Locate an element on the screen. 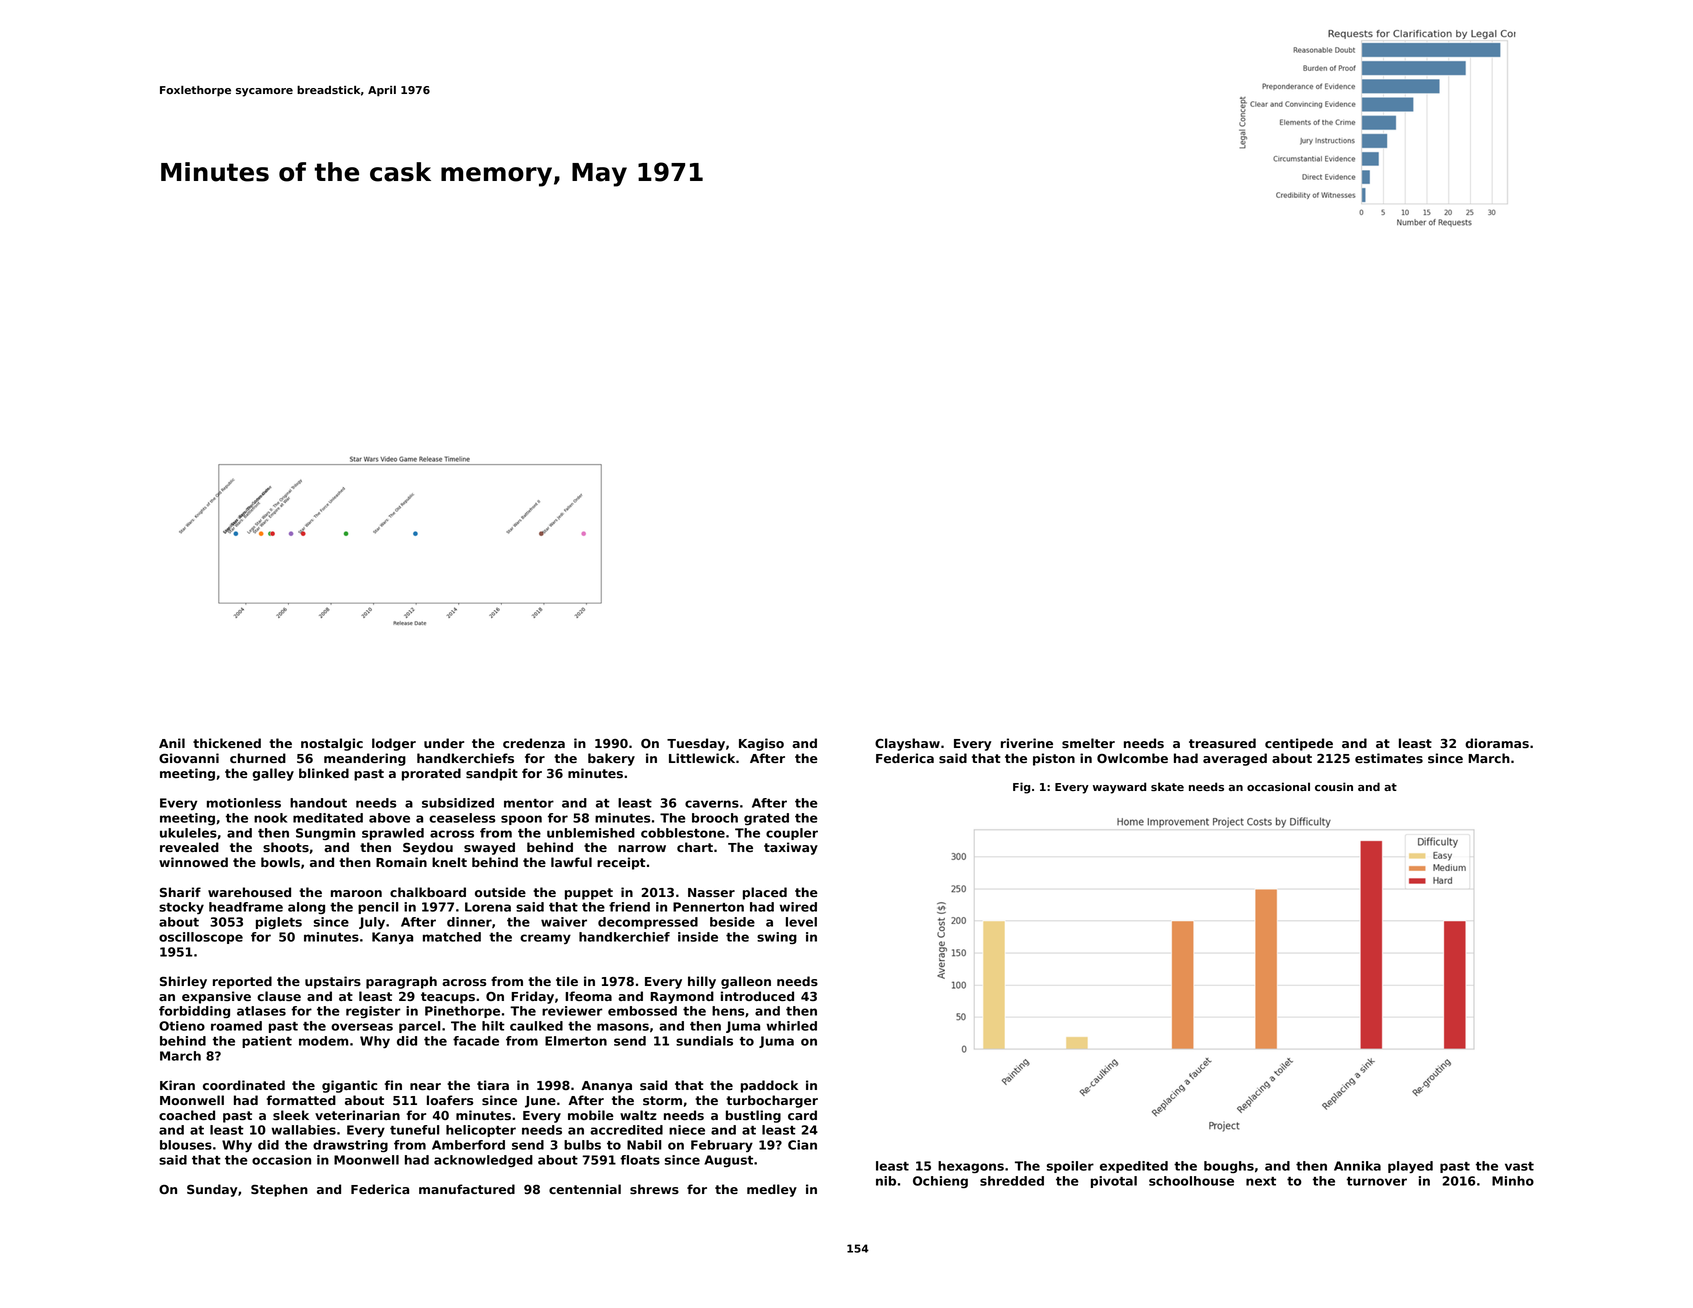 Image resolution: width=1693 pixels, height=1308 pixels. placed is located at coordinates (765, 893).
